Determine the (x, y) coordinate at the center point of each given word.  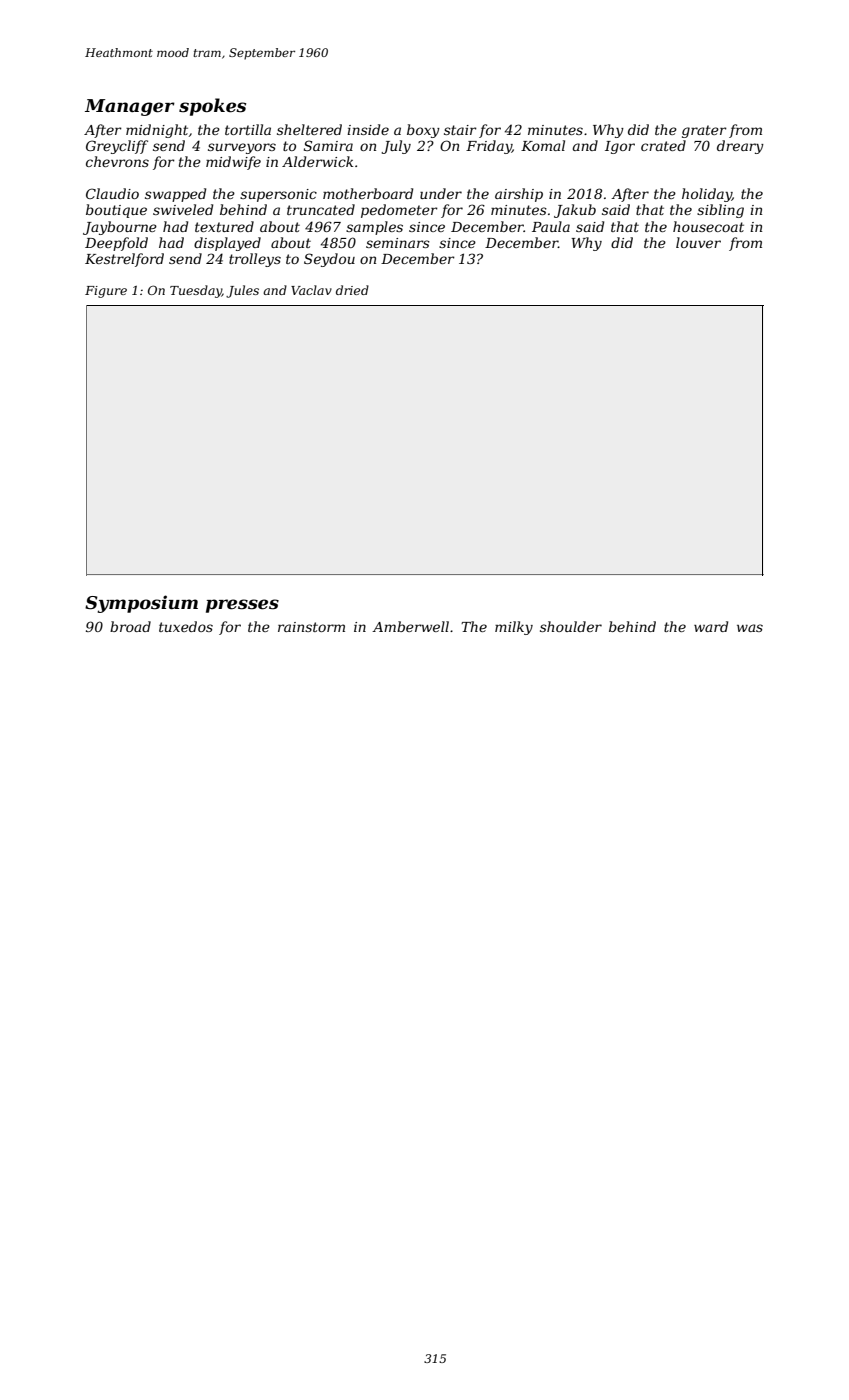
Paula (551, 226)
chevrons (117, 161)
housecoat (708, 226)
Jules (242, 291)
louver (698, 242)
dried (352, 290)
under (441, 193)
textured (224, 226)
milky (514, 628)
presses (242, 606)
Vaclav (311, 290)
